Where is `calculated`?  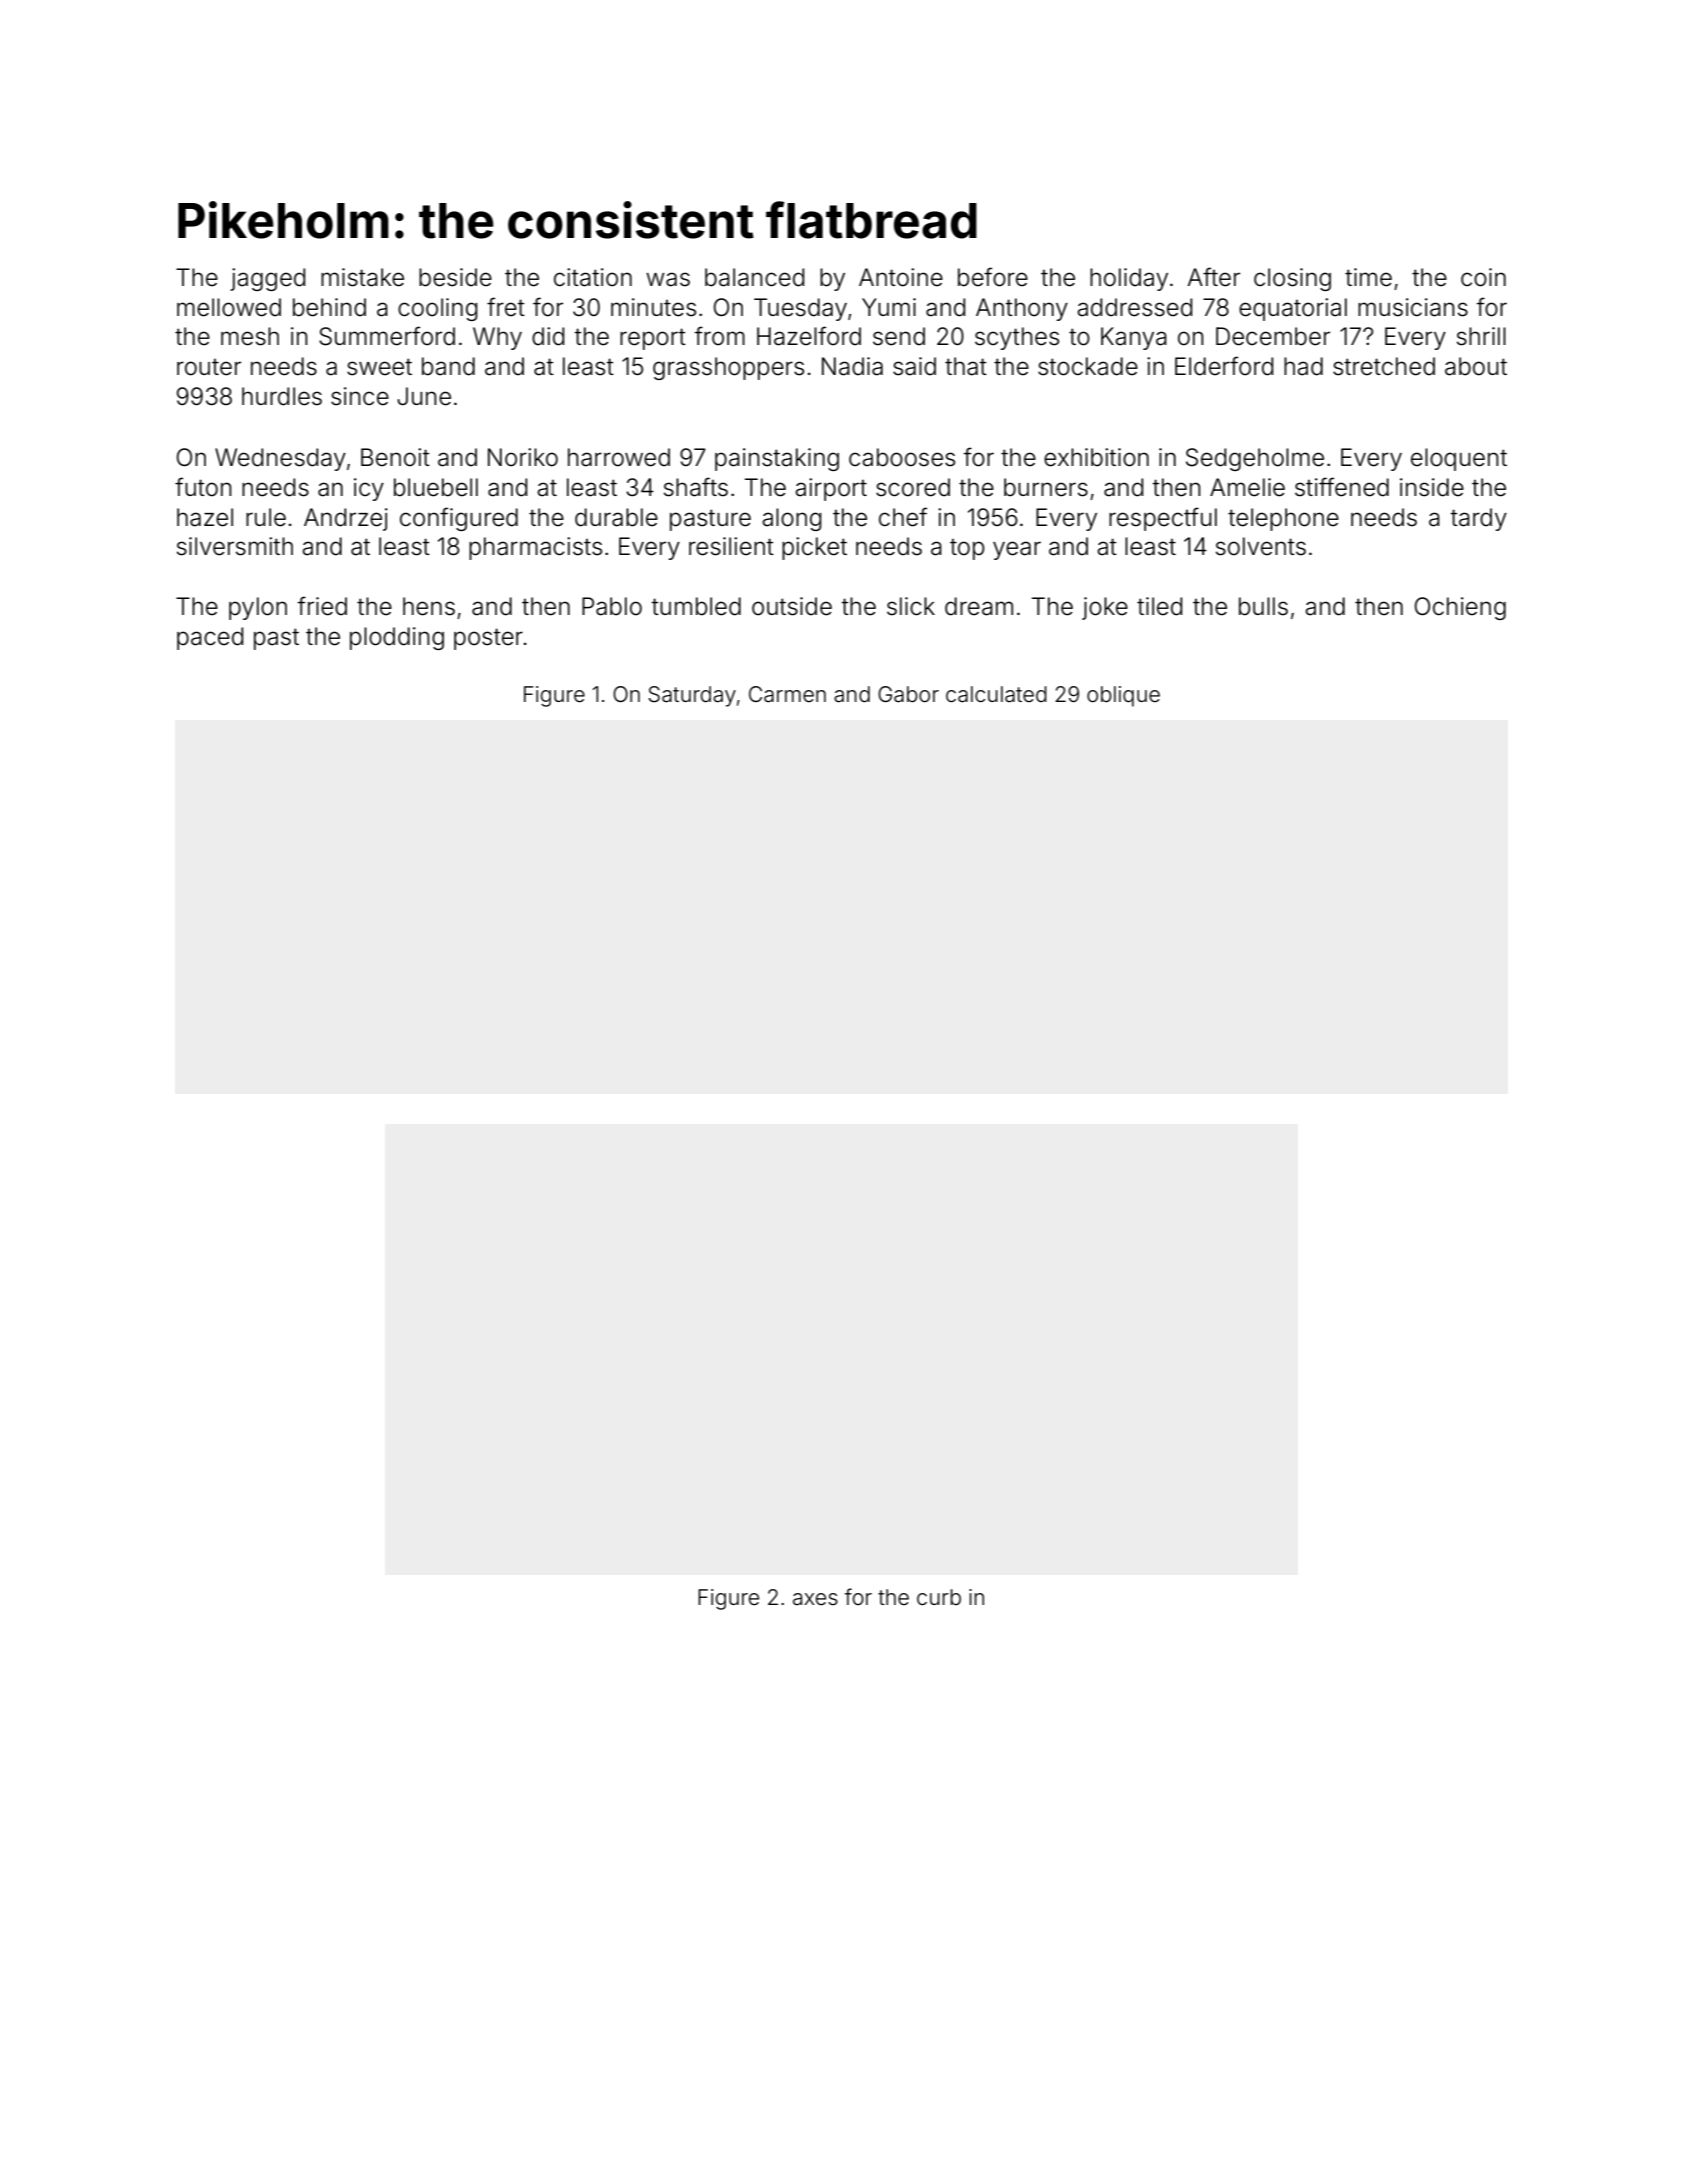
calculated is located at coordinates (996, 694).
